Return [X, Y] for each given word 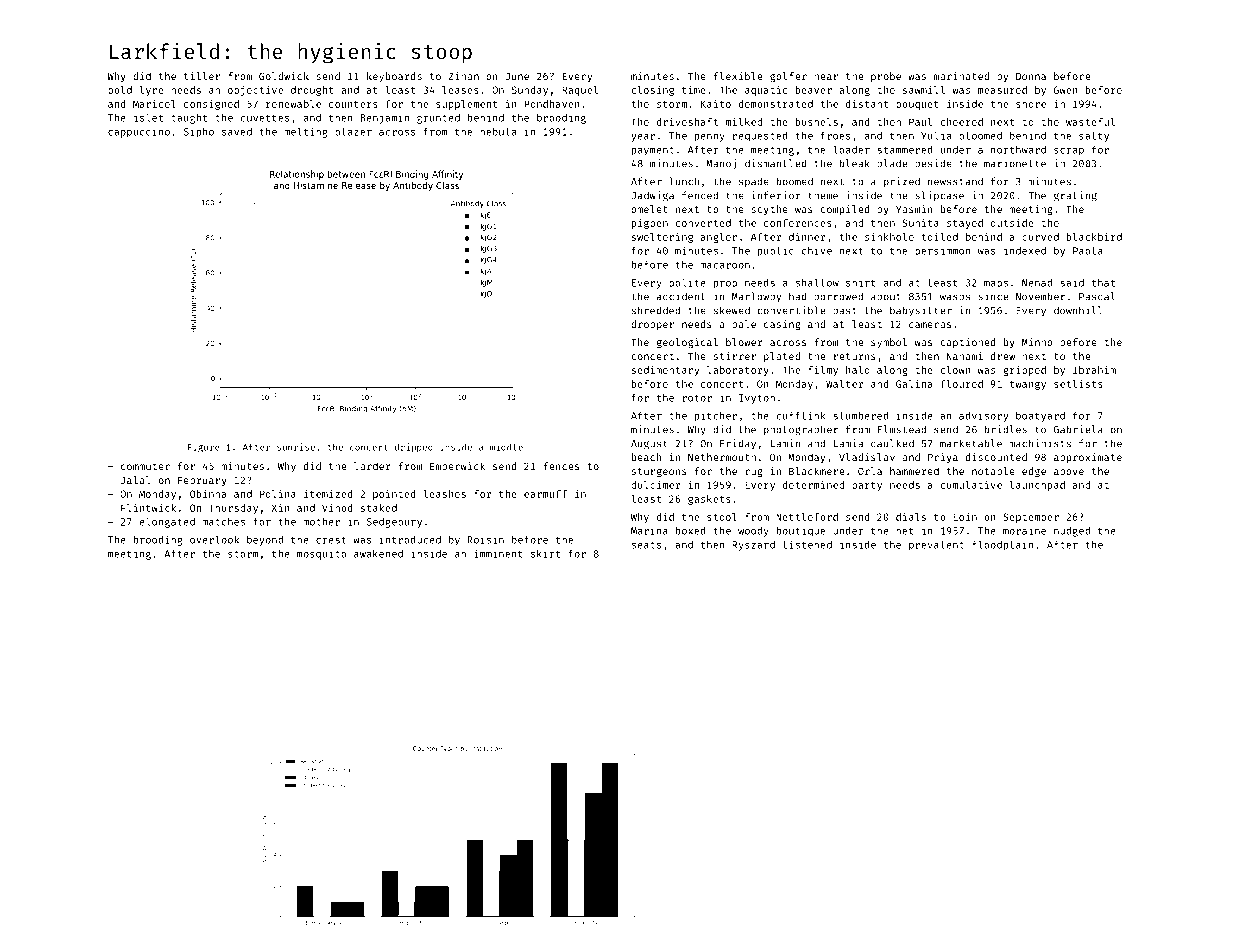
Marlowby [756, 297]
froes [835, 135]
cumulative [971, 485]
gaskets [709, 500]
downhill [1078, 310]
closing [653, 91]
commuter [145, 466]
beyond [265, 540]
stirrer [735, 356]
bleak [855, 163]
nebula [498, 131]
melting [306, 132]
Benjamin [385, 118]
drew [1003, 356]
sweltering [662, 238]
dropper [652, 325]
